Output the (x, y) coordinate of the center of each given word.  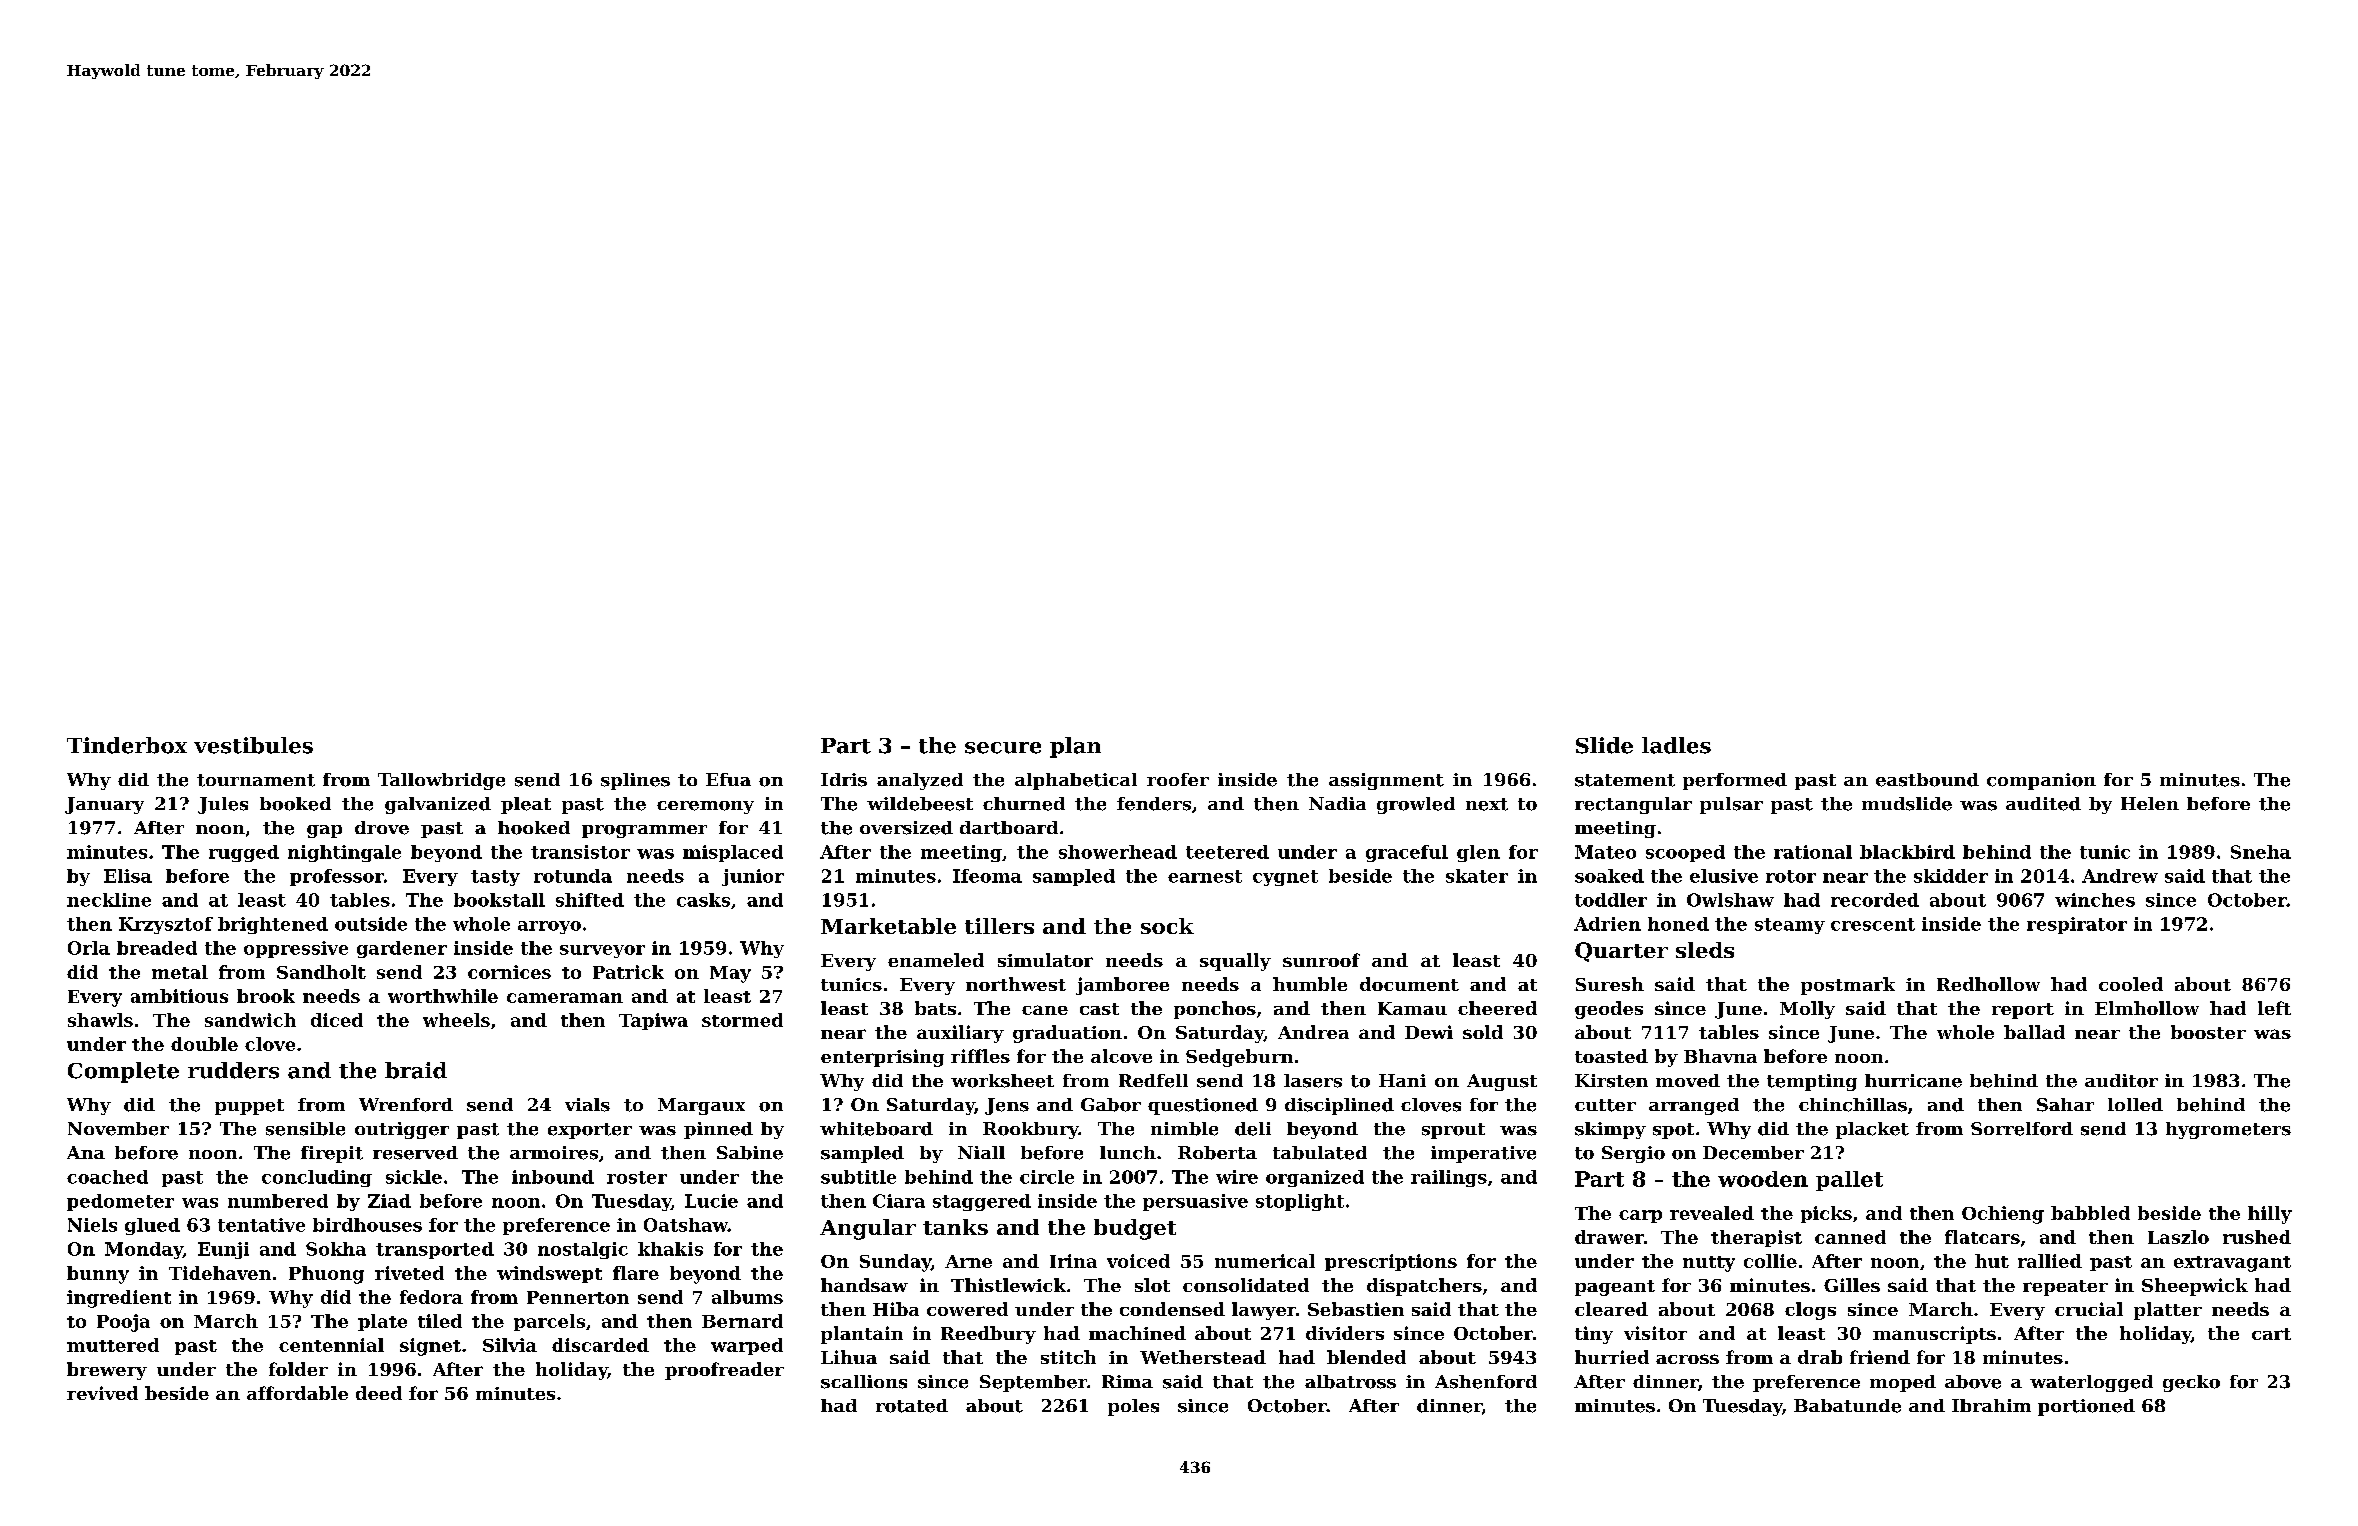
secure (1003, 748)
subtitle (858, 1177)
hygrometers (2228, 1130)
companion (2041, 781)
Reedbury (988, 1335)
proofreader (724, 1371)
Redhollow (1988, 984)
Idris (844, 780)
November (118, 1129)
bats (935, 1008)
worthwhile (443, 996)
